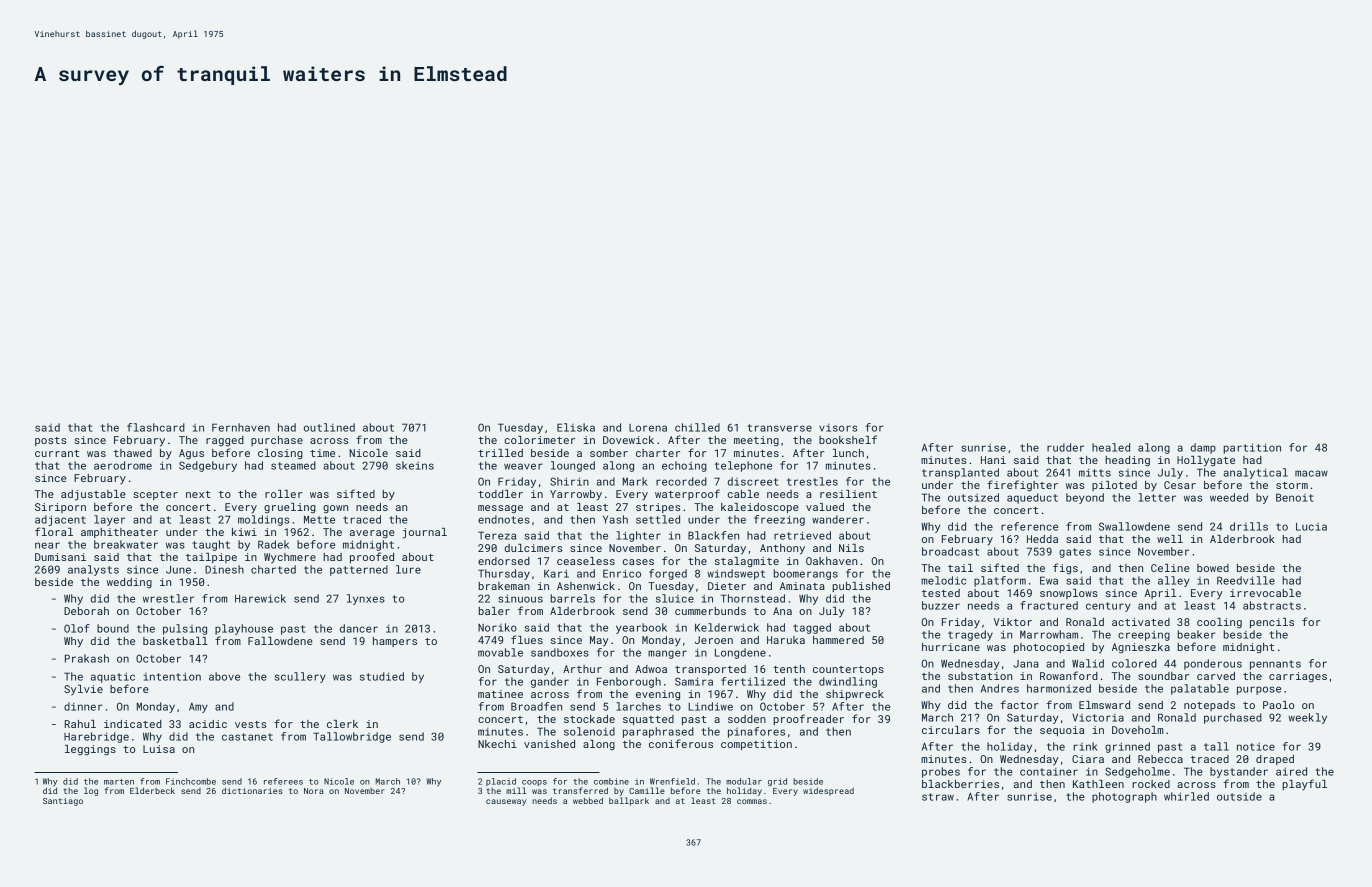 Image resolution: width=1372 pixels, height=887 pixels. Describe the element at coordinates (1252, 448) in the screenshot. I see `partition` at that location.
